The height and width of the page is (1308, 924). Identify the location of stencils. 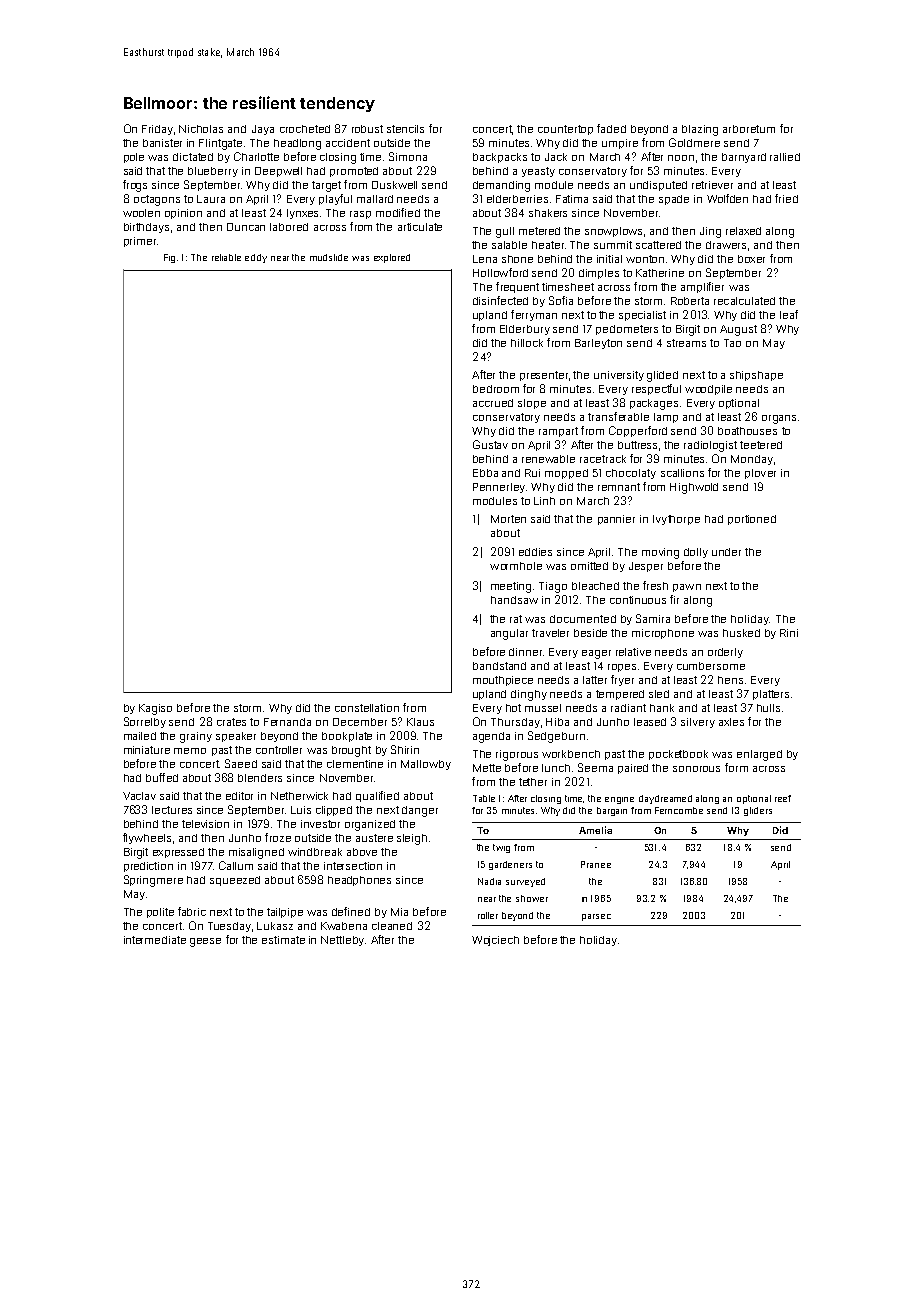
(405, 129).
